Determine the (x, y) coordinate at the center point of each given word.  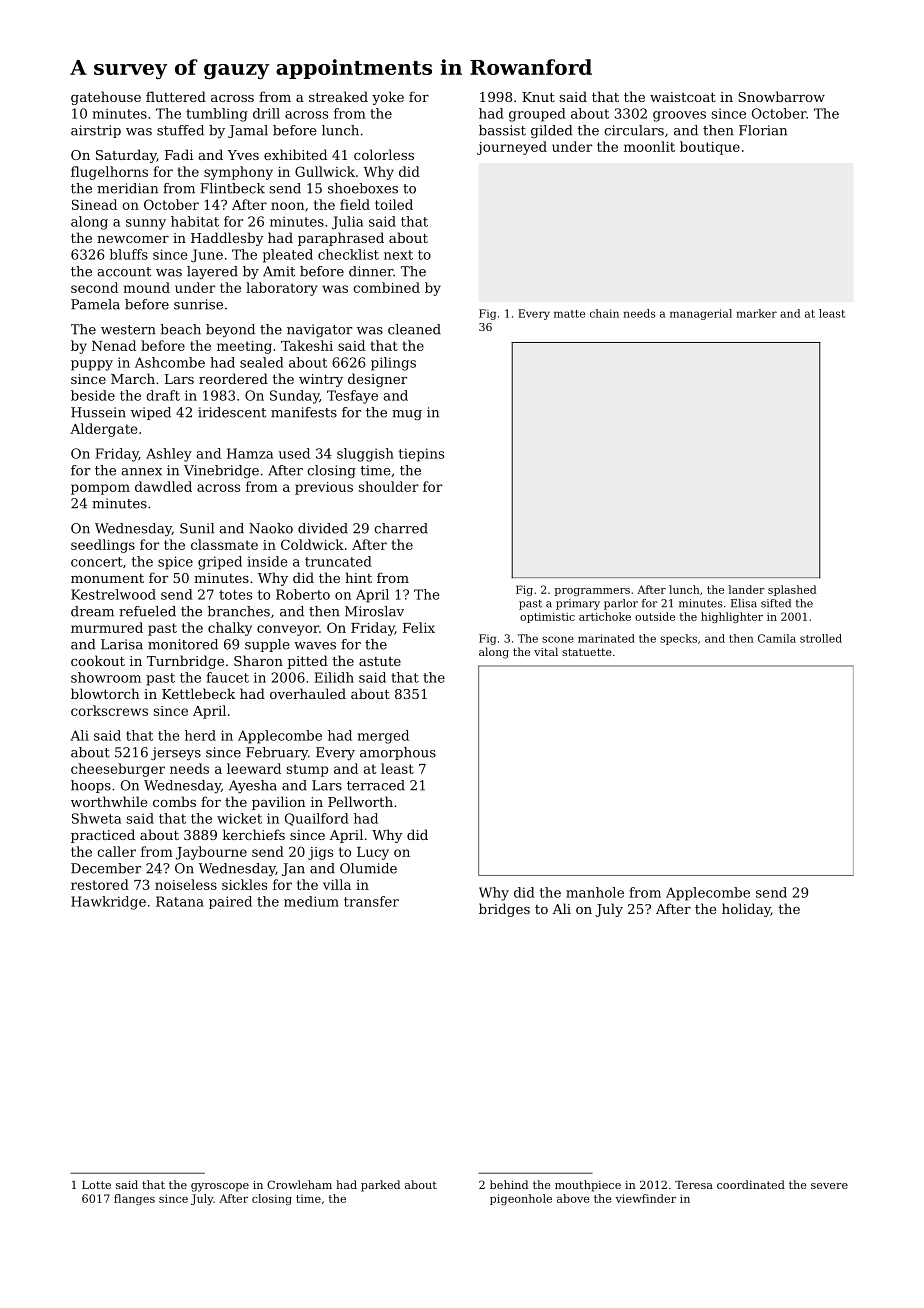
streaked (338, 96)
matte (569, 314)
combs (174, 801)
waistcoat (683, 97)
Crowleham (299, 1184)
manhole (595, 892)
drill (266, 113)
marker (756, 313)
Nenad (114, 345)
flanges (134, 1199)
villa (337, 884)
